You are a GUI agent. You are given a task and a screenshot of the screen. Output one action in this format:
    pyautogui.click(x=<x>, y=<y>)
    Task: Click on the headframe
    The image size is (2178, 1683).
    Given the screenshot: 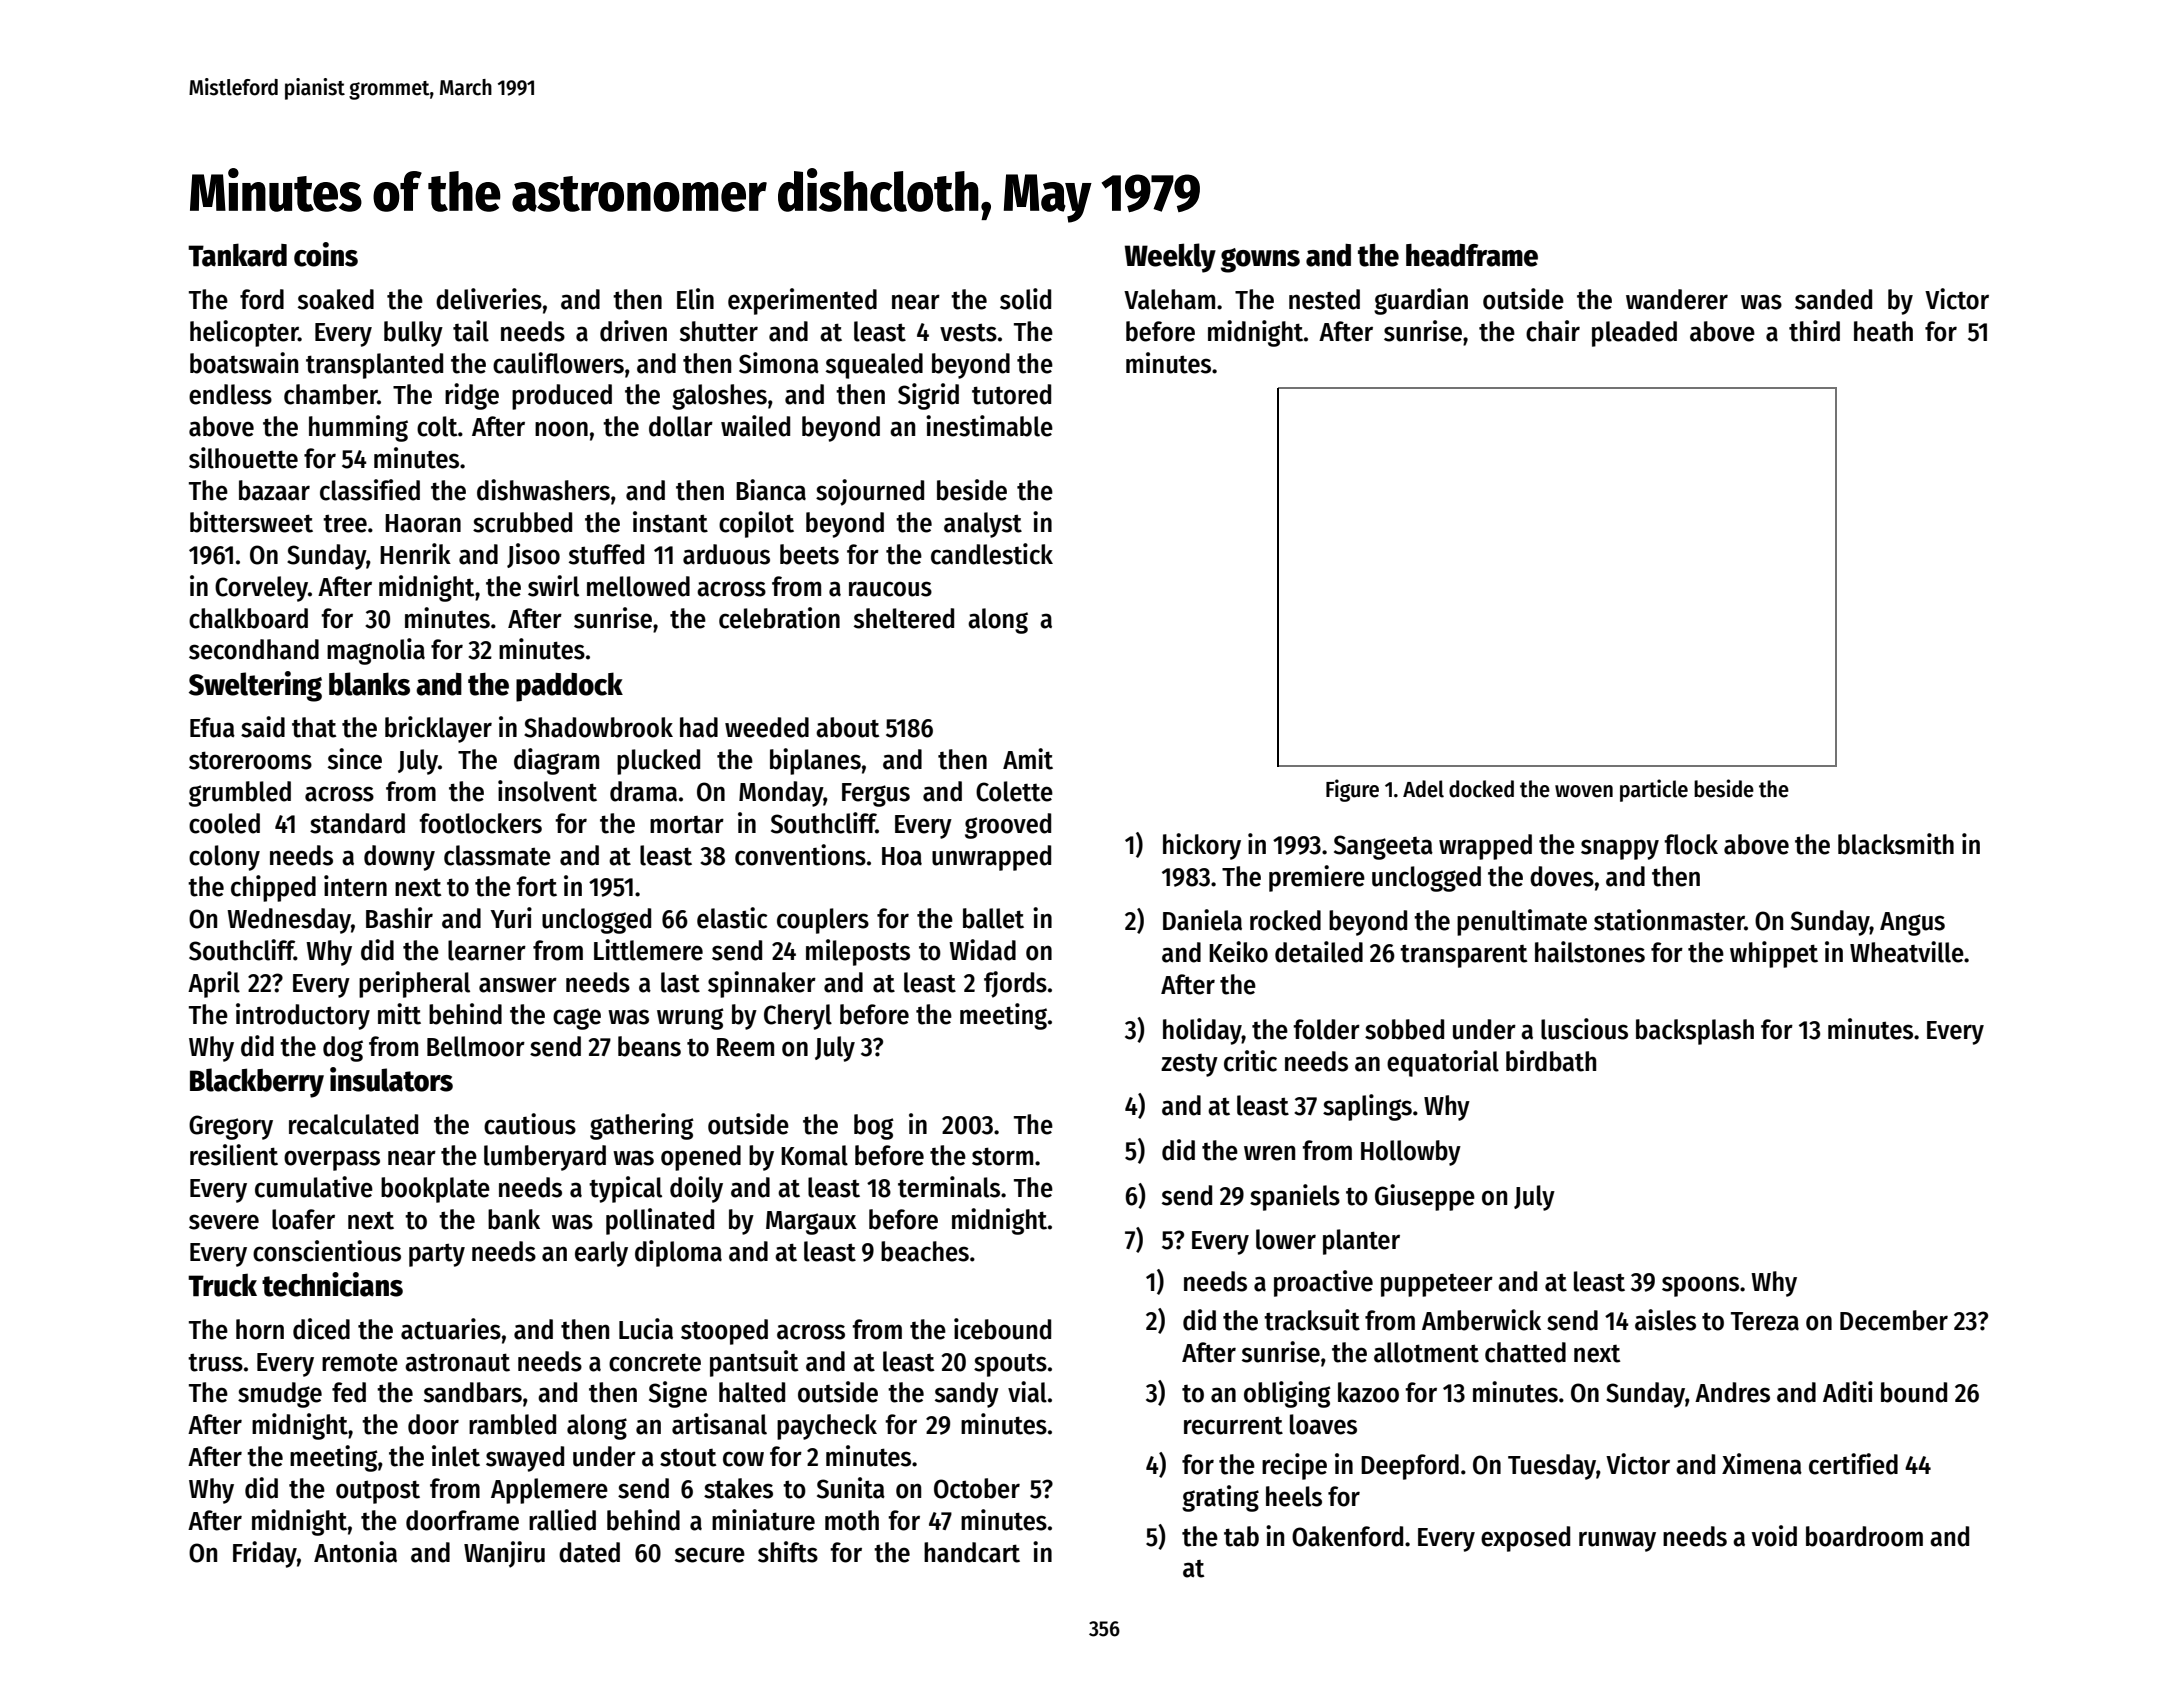 What is the action you would take?
    pyautogui.click(x=1472, y=255)
